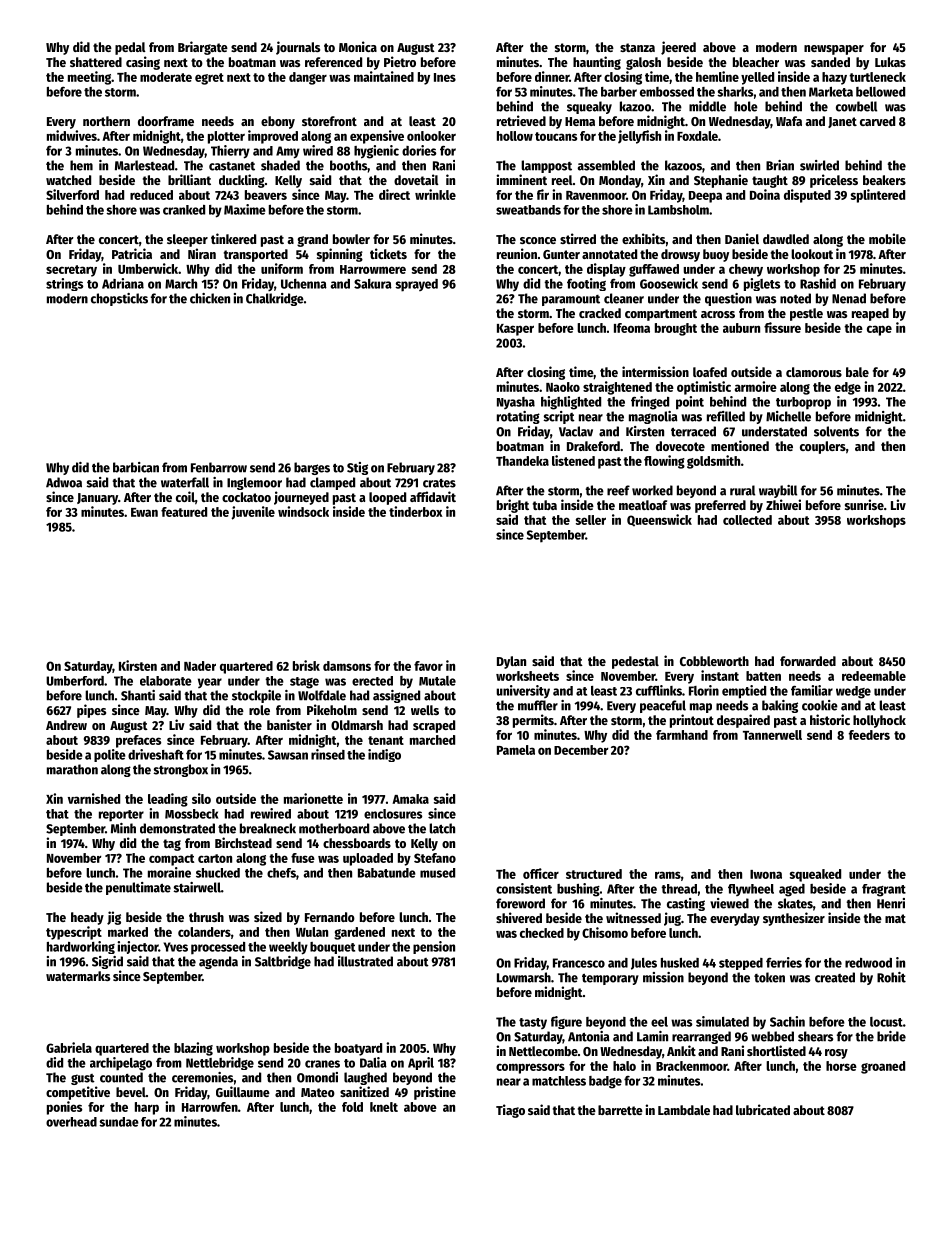 Image resolution: width=952 pixels, height=1233 pixels. Describe the element at coordinates (763, 1109) in the page. I see `lubricated` at that location.
